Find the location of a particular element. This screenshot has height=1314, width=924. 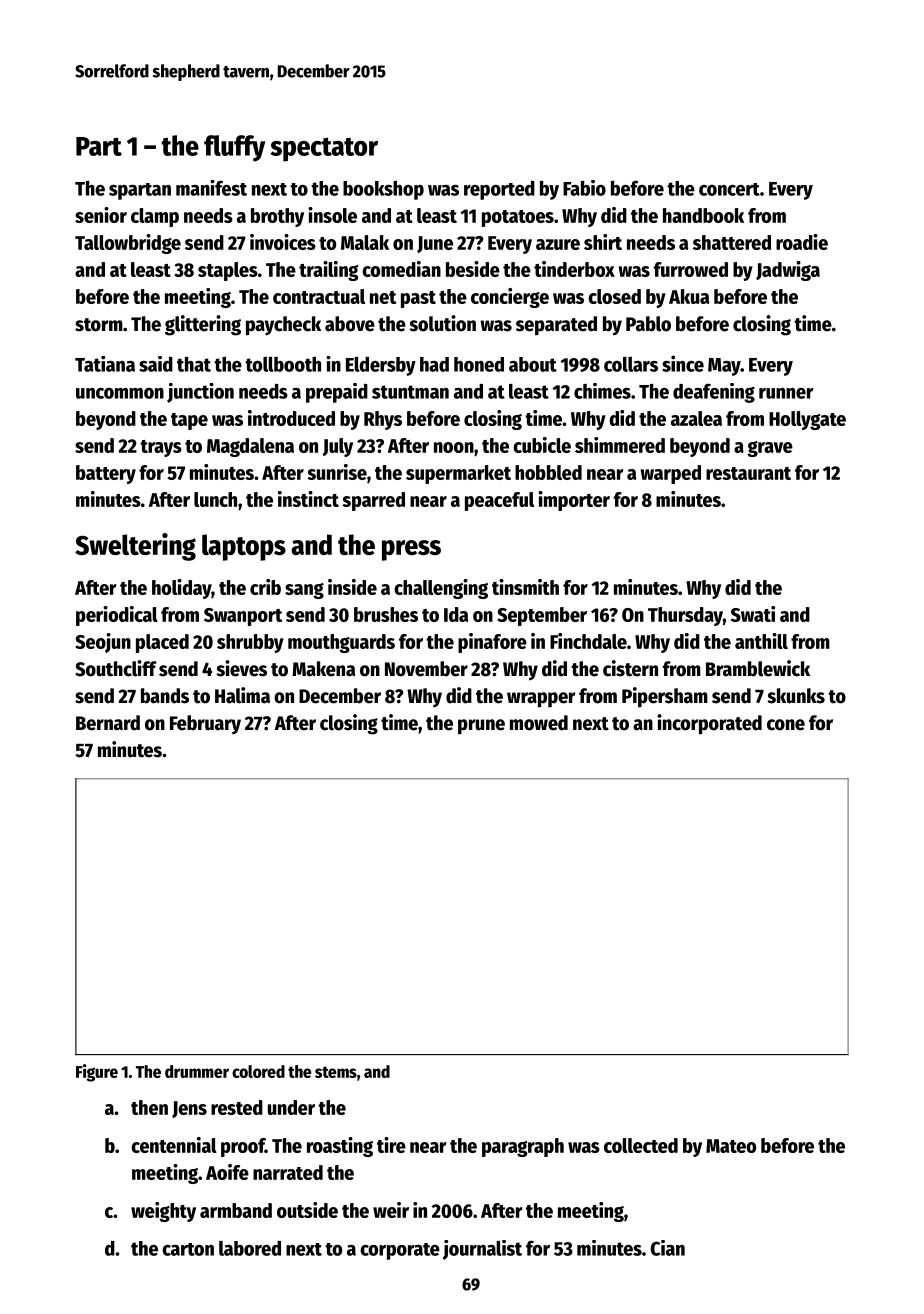

carton is located at coordinates (188, 1249).
